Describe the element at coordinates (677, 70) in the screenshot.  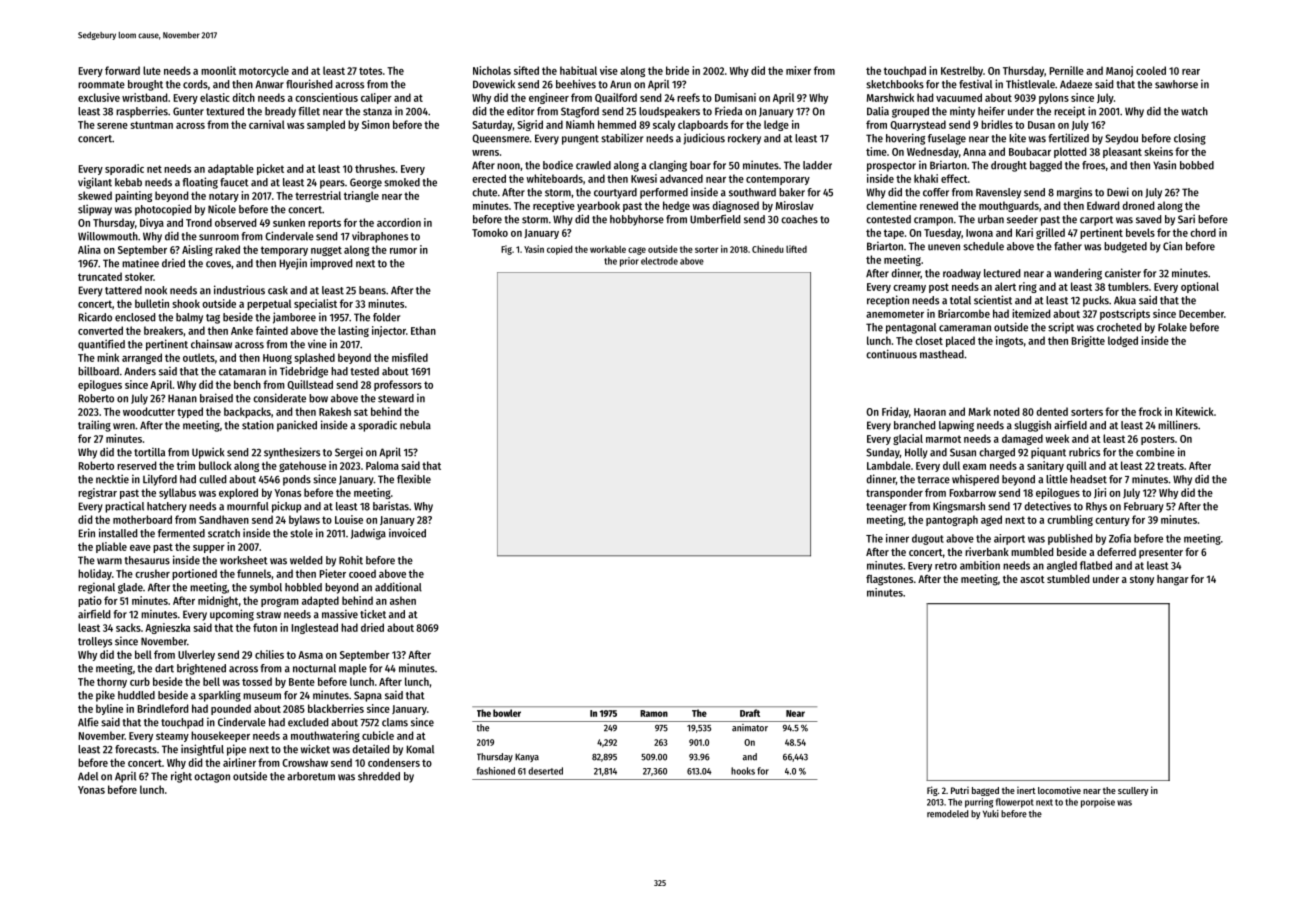
I see `bride` at that location.
